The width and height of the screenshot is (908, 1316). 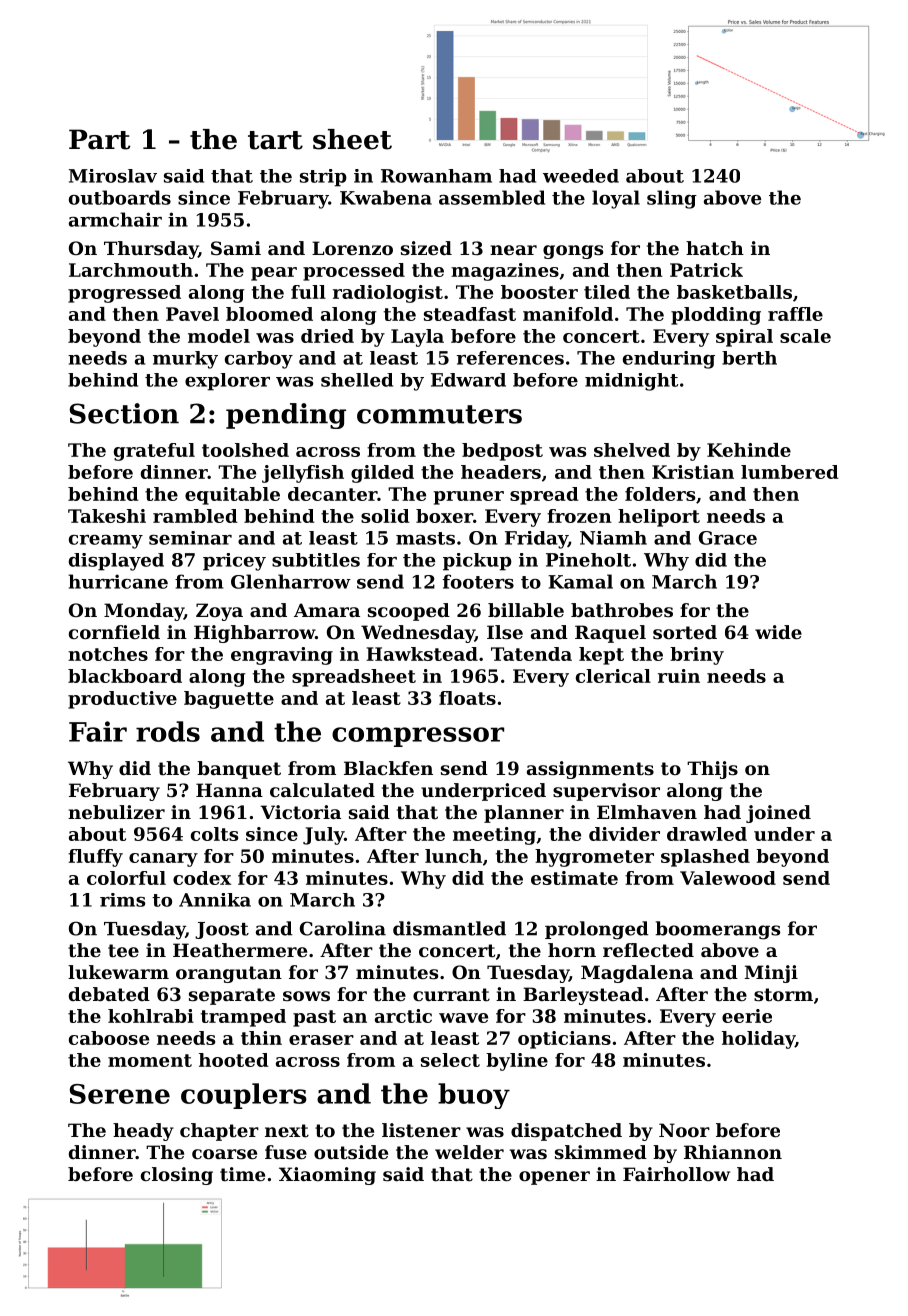 I want to click on toolshed, so click(x=245, y=450).
